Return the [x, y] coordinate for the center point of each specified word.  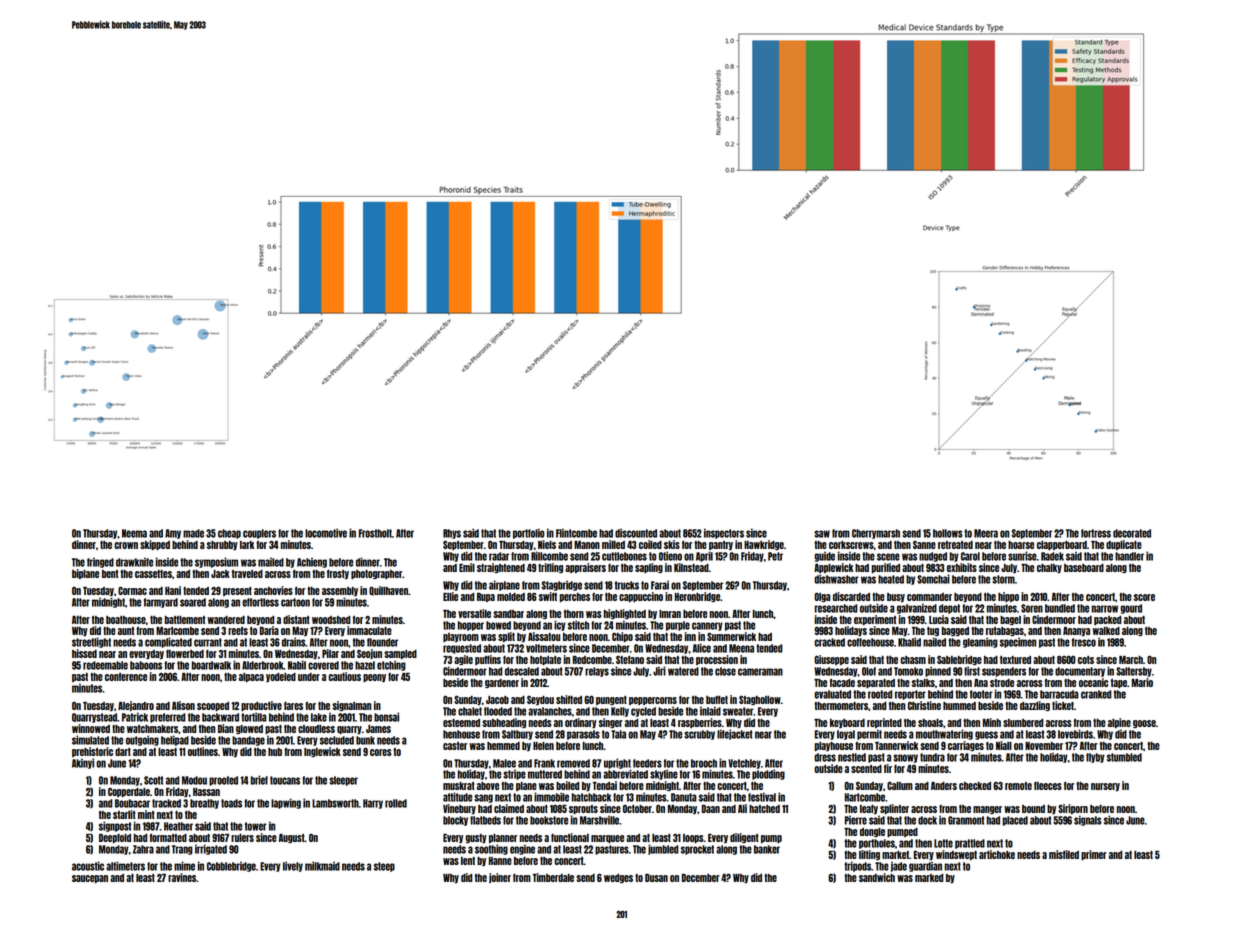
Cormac [132, 590]
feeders [647, 763]
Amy [173, 534]
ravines [182, 877]
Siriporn [1073, 809]
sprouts [583, 809]
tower [256, 826]
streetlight [91, 642]
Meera [986, 533]
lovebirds [1075, 734]
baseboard [1084, 568]
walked [1106, 631]
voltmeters [546, 648]
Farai [660, 585]
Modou [194, 780]
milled [613, 544]
